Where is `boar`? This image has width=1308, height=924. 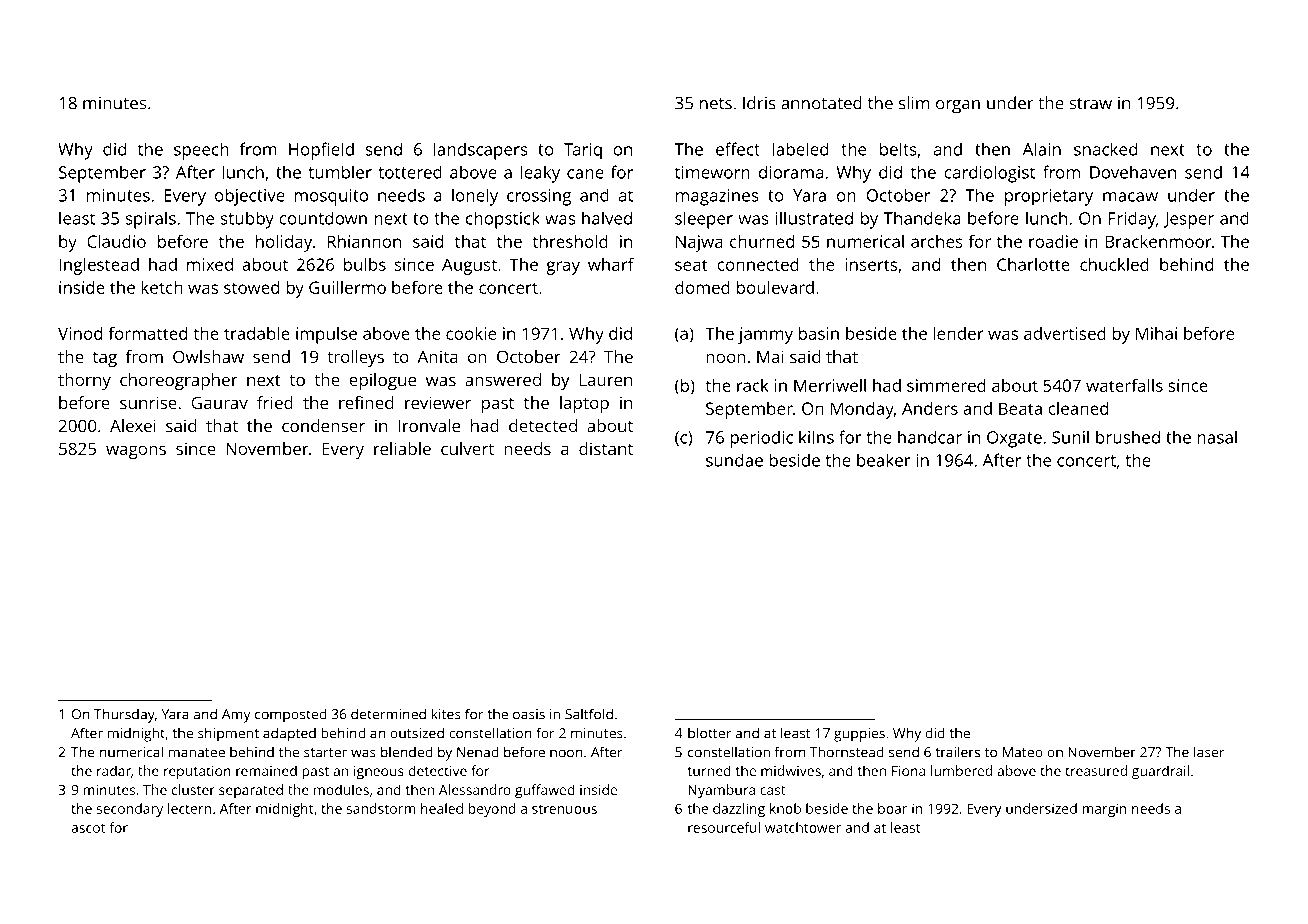 boar is located at coordinates (892, 808).
